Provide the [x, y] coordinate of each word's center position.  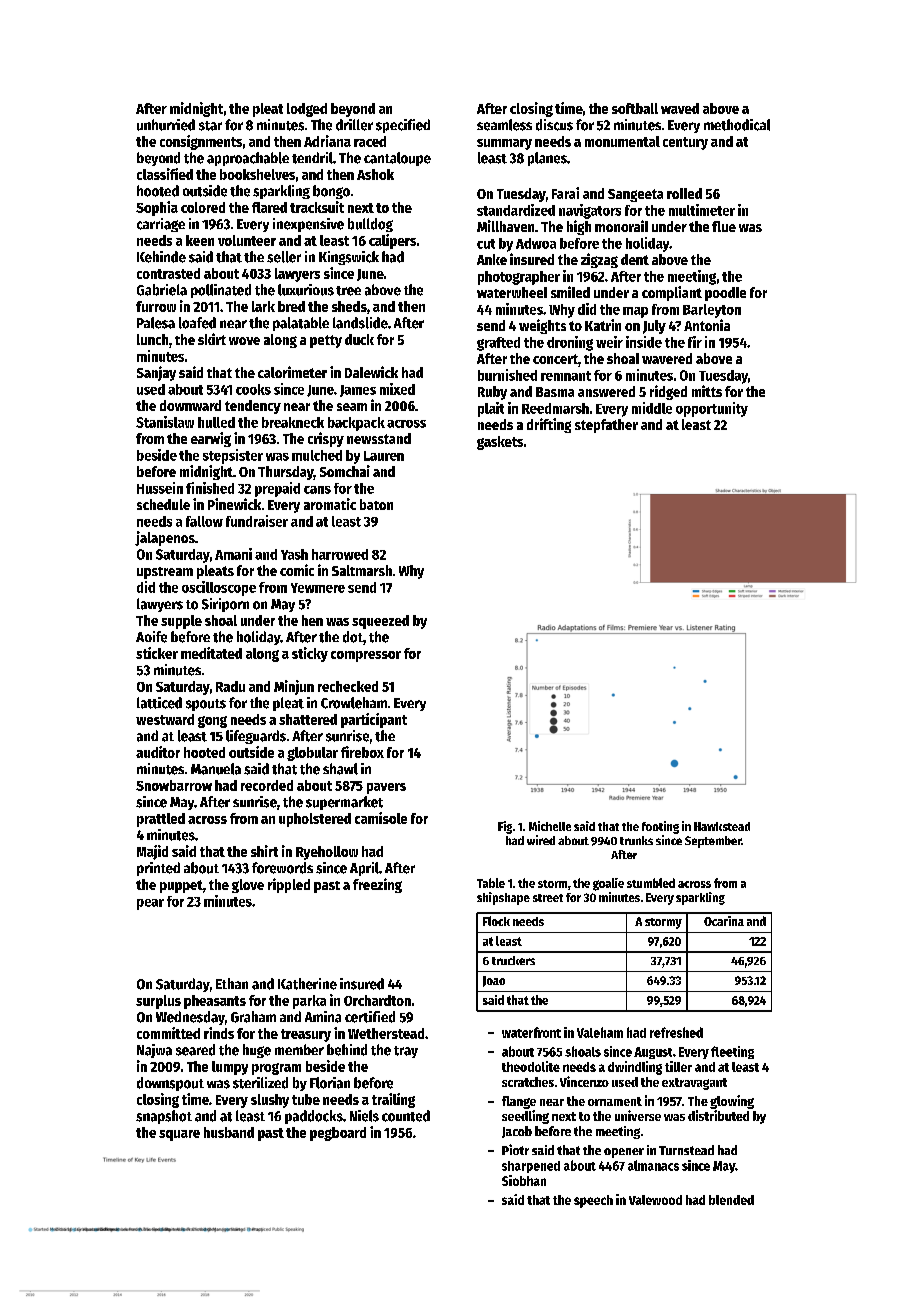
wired [541, 840]
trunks [636, 840]
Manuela [216, 769]
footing [660, 827]
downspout [170, 1084]
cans [317, 490]
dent [635, 259]
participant [374, 720]
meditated [211, 653]
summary [504, 144]
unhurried [166, 125]
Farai [565, 193]
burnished [507, 375]
